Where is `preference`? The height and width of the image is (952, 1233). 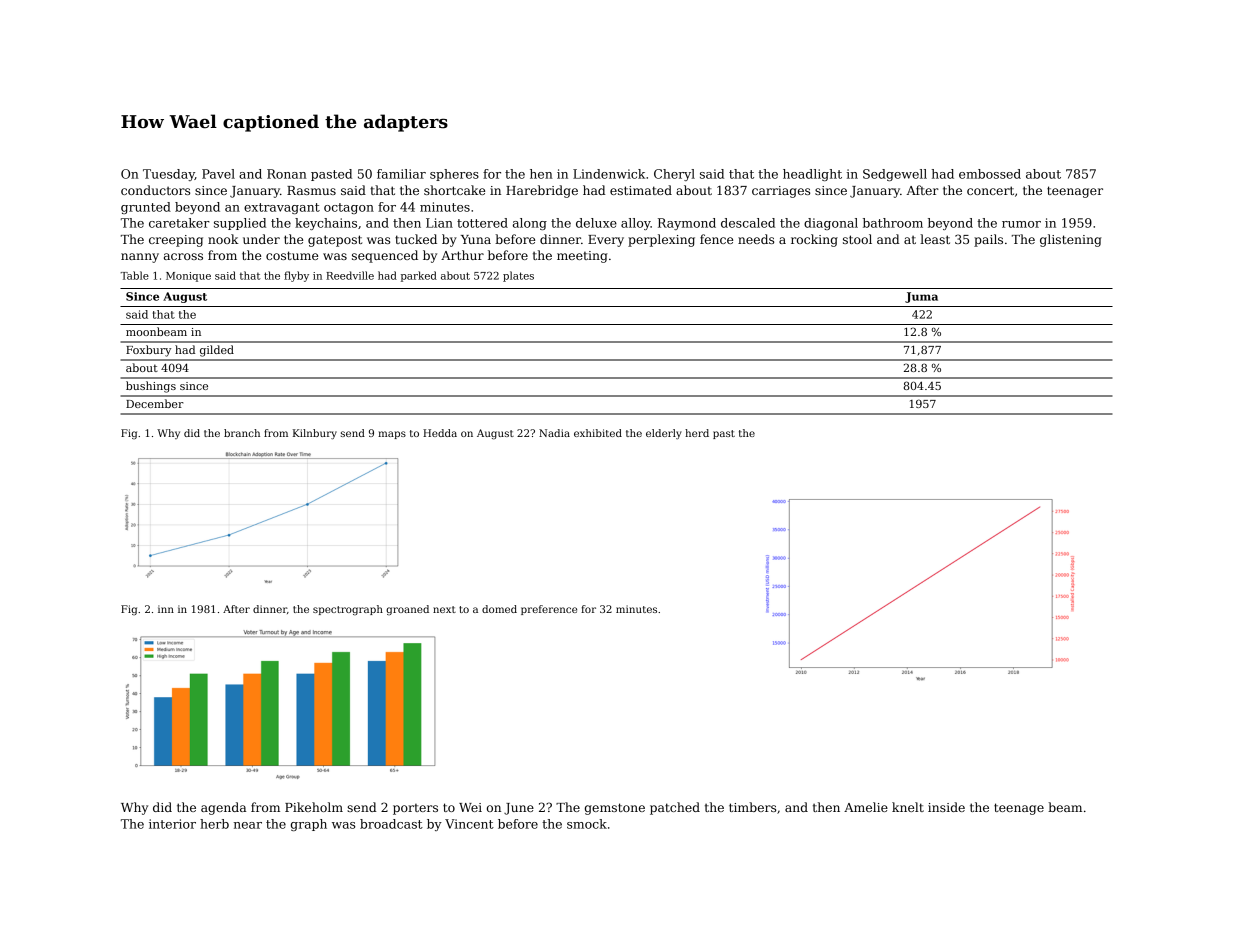 preference is located at coordinates (549, 610).
